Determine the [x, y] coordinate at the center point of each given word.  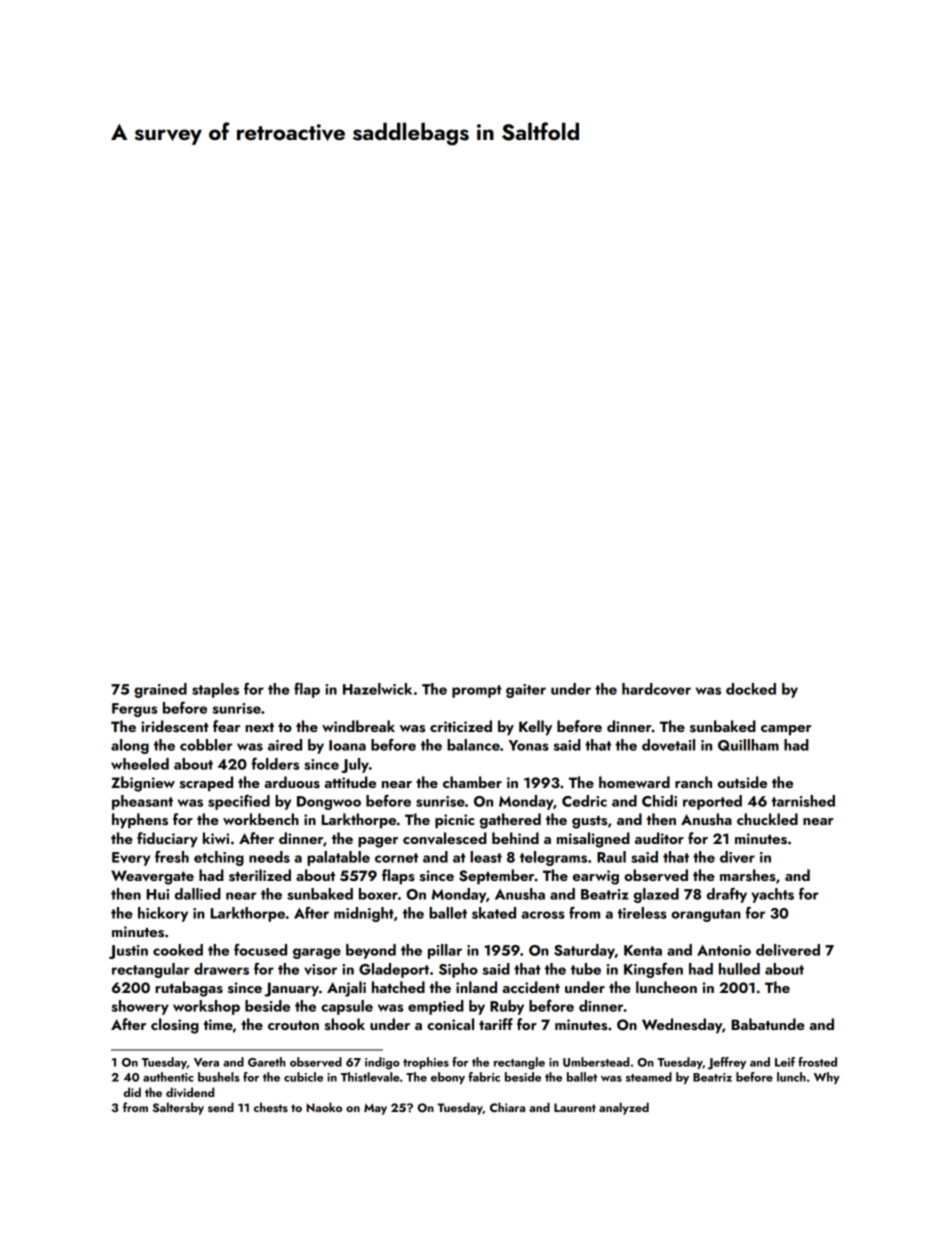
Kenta [643, 950]
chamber [472, 782]
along [130, 746]
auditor [659, 838]
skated [494, 913]
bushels [219, 1077]
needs [269, 857]
